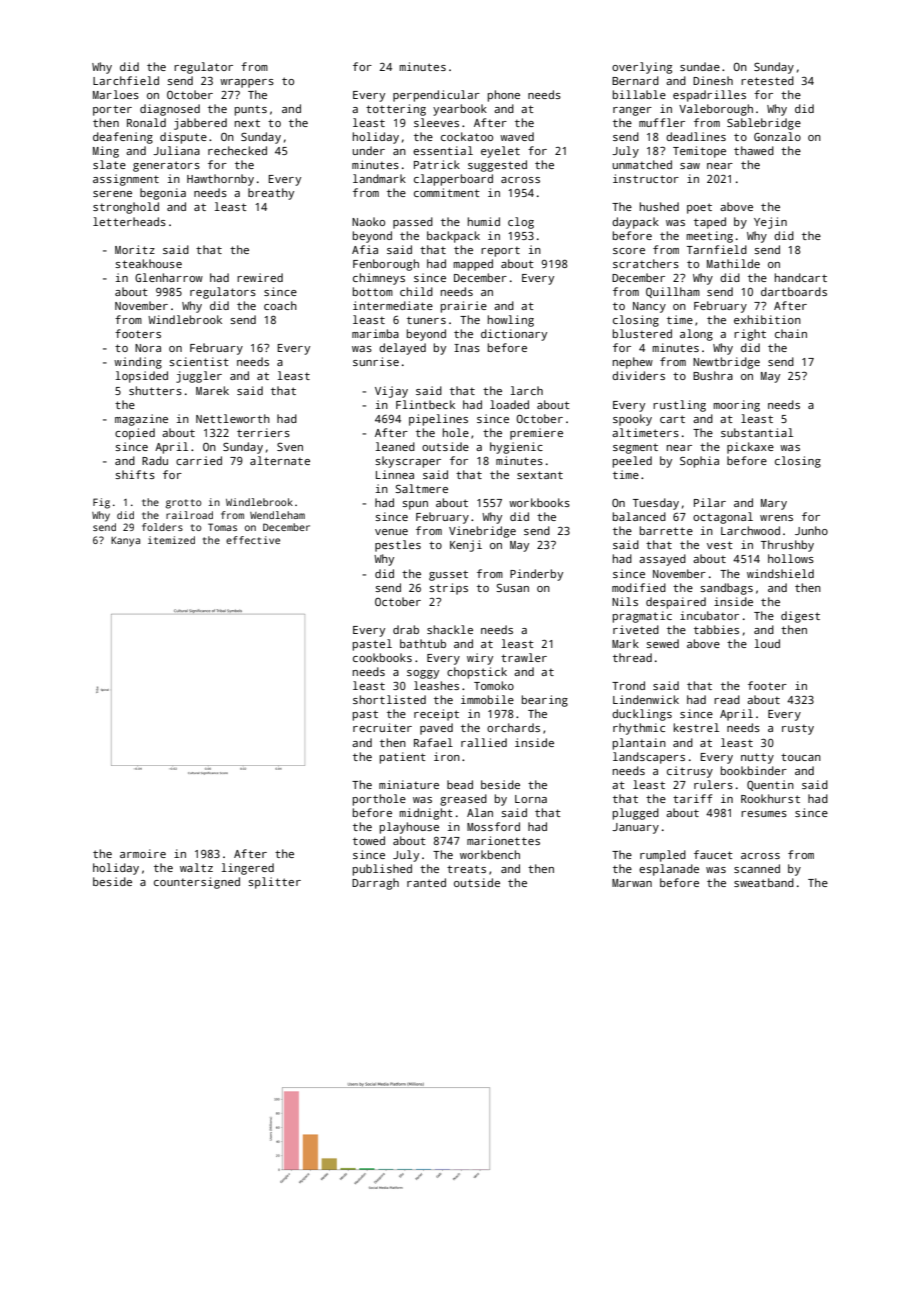  What do you see at coordinates (143, 853) in the document?
I see `armoire` at bounding box center [143, 853].
